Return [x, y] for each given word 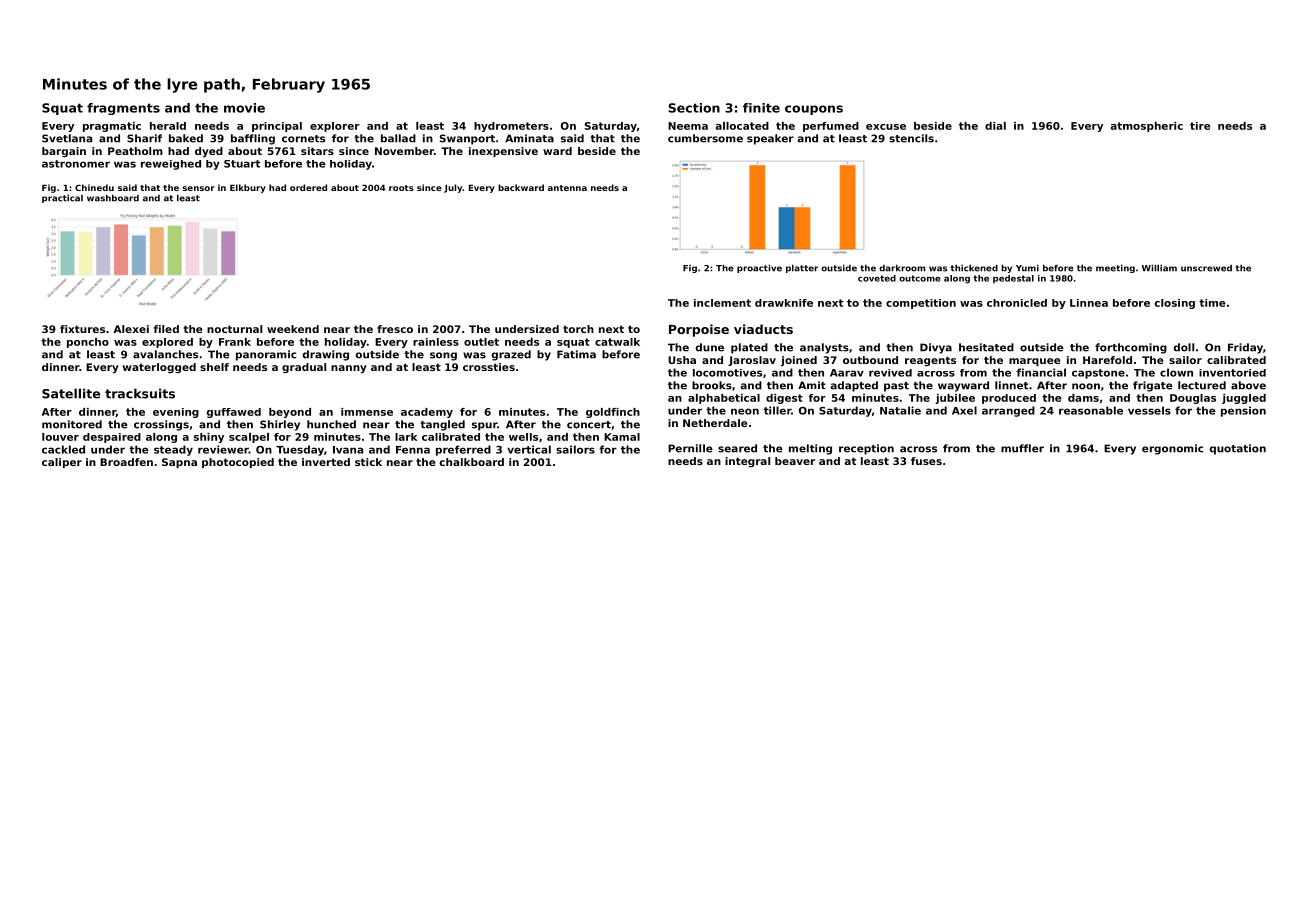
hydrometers [511, 127]
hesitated [986, 347]
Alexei [131, 329]
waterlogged [159, 368]
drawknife [784, 303]
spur [484, 426]
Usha [682, 360]
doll [1184, 347]
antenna [567, 188]
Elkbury [248, 188]
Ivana [348, 450]
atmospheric [1147, 127]
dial [995, 126]
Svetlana [67, 138]
